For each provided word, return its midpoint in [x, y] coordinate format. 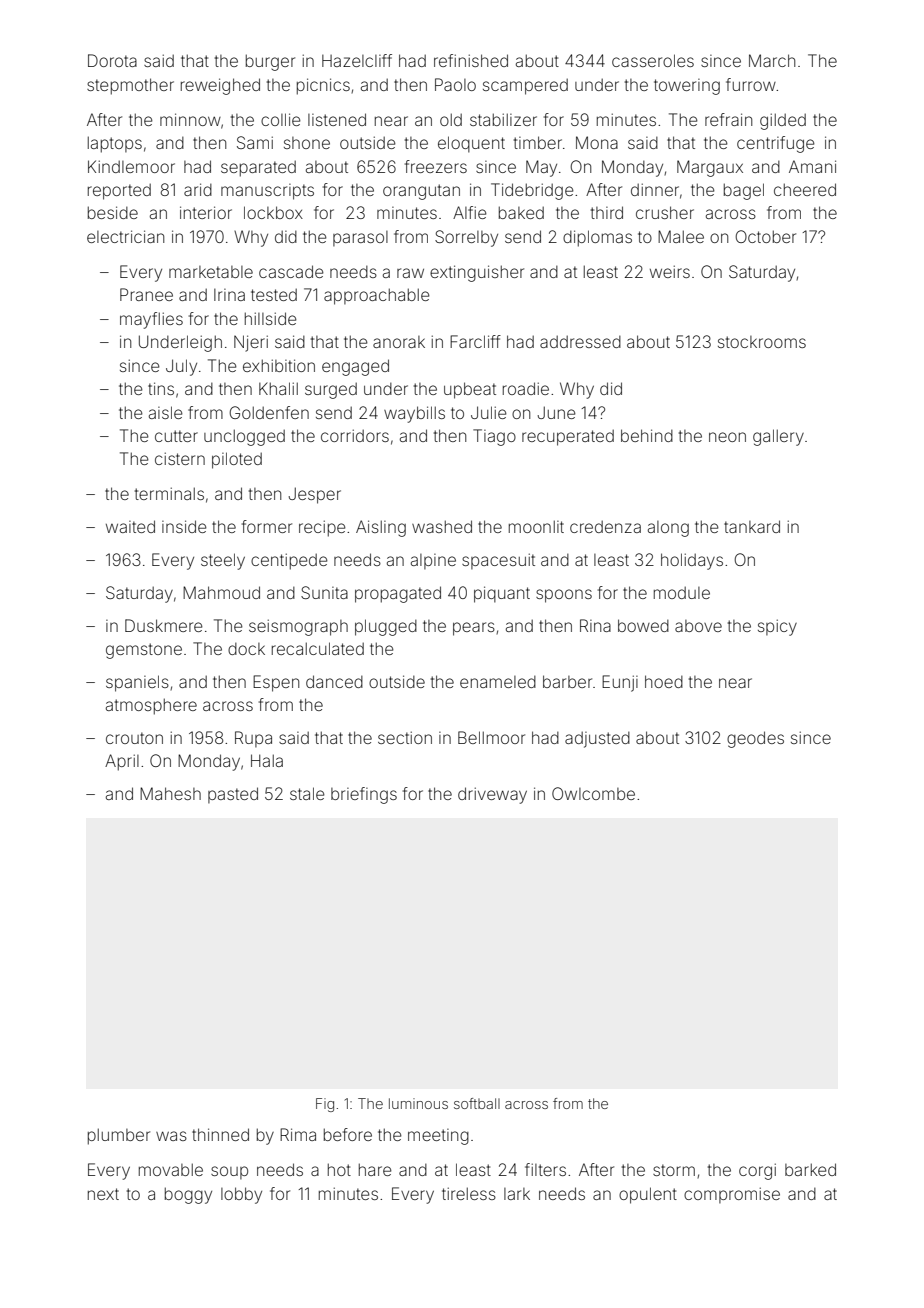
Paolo [455, 84]
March [772, 60]
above [698, 626]
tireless [469, 1193]
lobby [241, 1195]
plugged [386, 627]
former [267, 526]
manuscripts [267, 192]
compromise [732, 1195]
